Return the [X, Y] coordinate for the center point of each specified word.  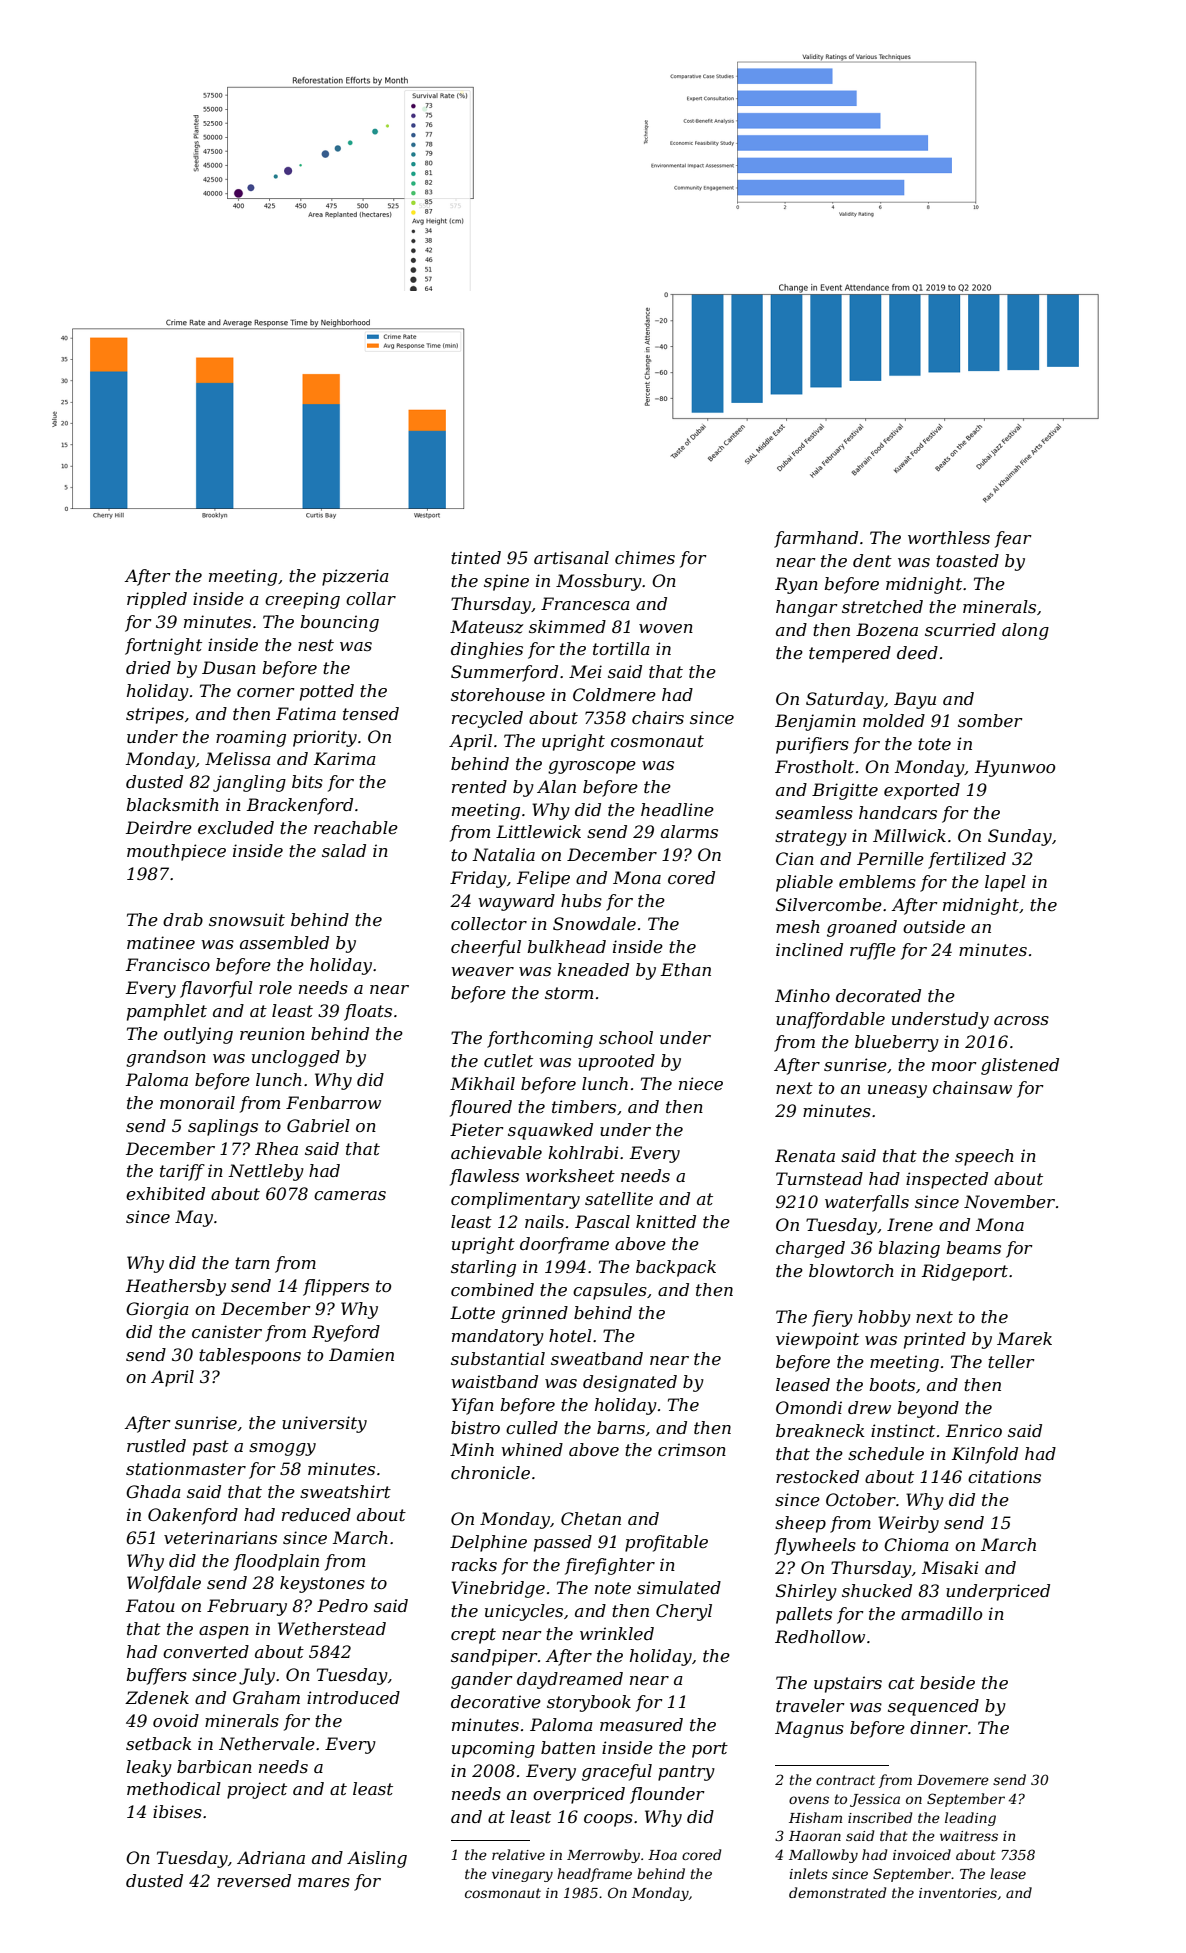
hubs [581, 900]
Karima [345, 758]
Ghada [153, 1491]
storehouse [498, 694]
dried [148, 667]
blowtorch [851, 1270]
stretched [882, 606]
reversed [254, 1880]
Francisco [168, 964]
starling [483, 1268]
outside [934, 926]
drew [869, 1407]
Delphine [488, 1543]
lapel [1005, 883]
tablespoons [250, 1356]
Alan [556, 786]
